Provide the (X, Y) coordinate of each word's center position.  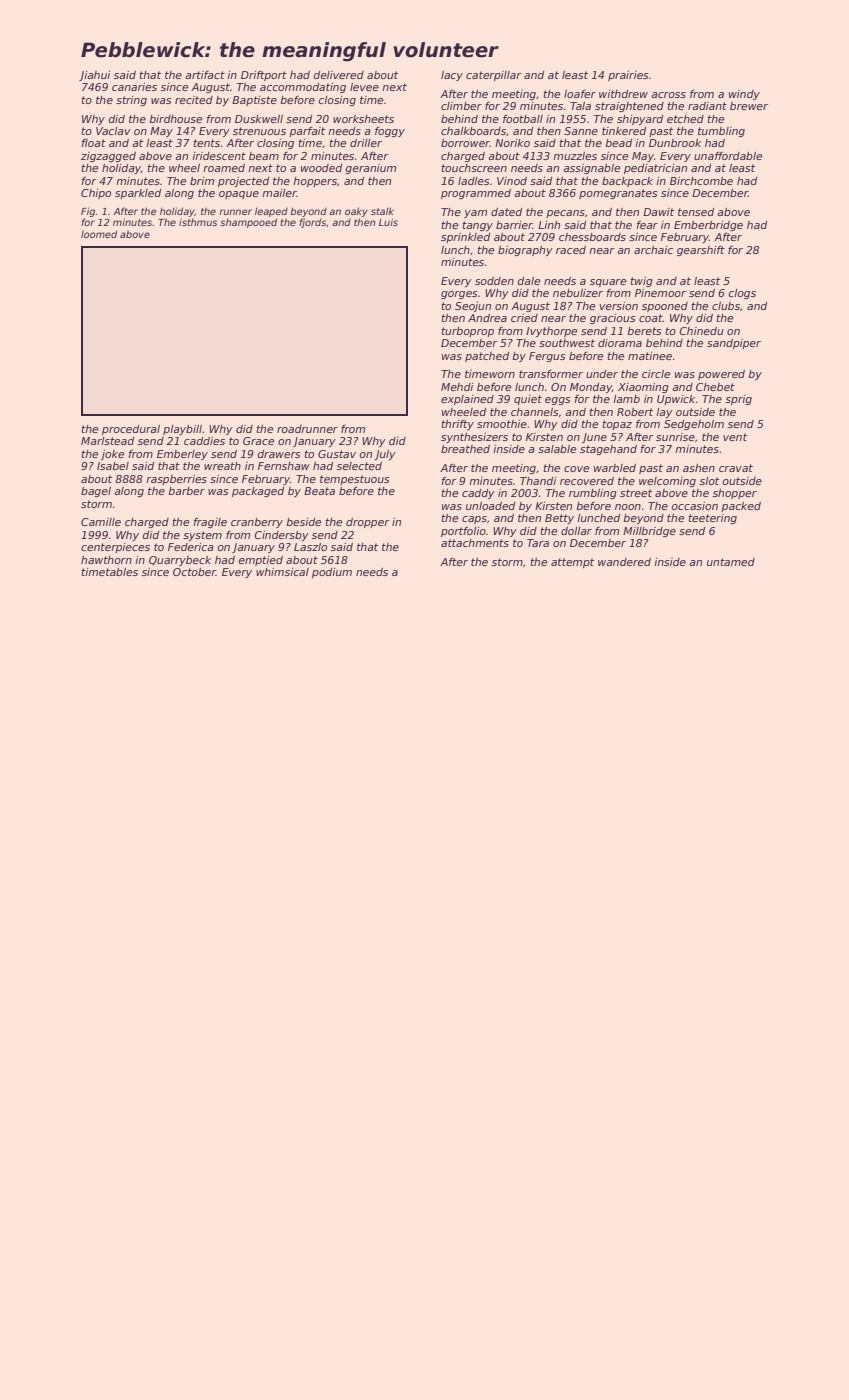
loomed (99, 234)
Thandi (538, 481)
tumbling (721, 132)
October (194, 572)
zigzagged (108, 157)
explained (467, 400)
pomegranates (618, 194)
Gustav (337, 454)
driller (366, 143)
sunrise (675, 437)
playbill (182, 430)
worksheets (363, 119)
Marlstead (107, 441)
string (131, 101)
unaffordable (728, 156)
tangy (477, 226)
